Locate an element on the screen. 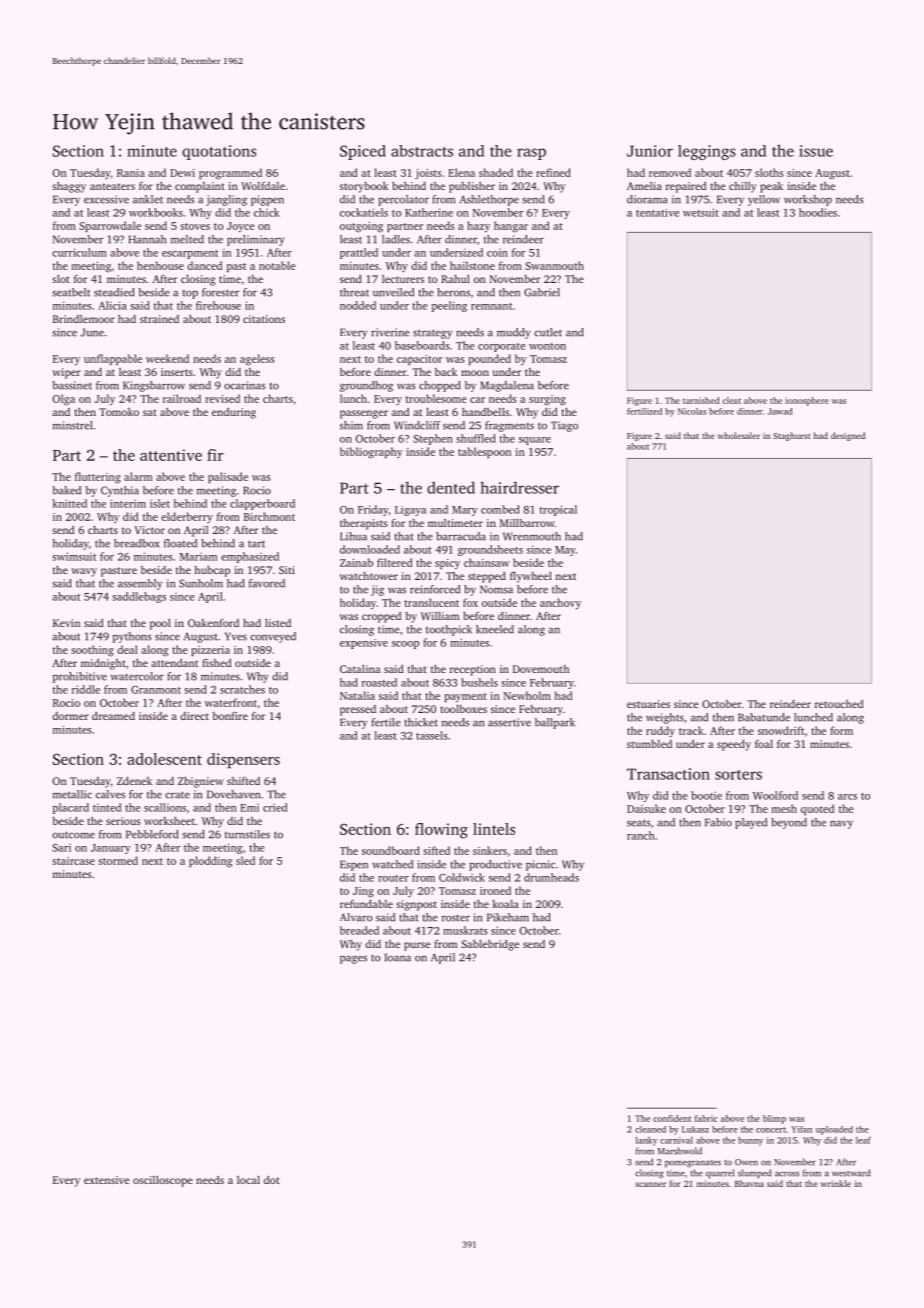 This screenshot has width=924, height=1308. Junior is located at coordinates (650, 151).
